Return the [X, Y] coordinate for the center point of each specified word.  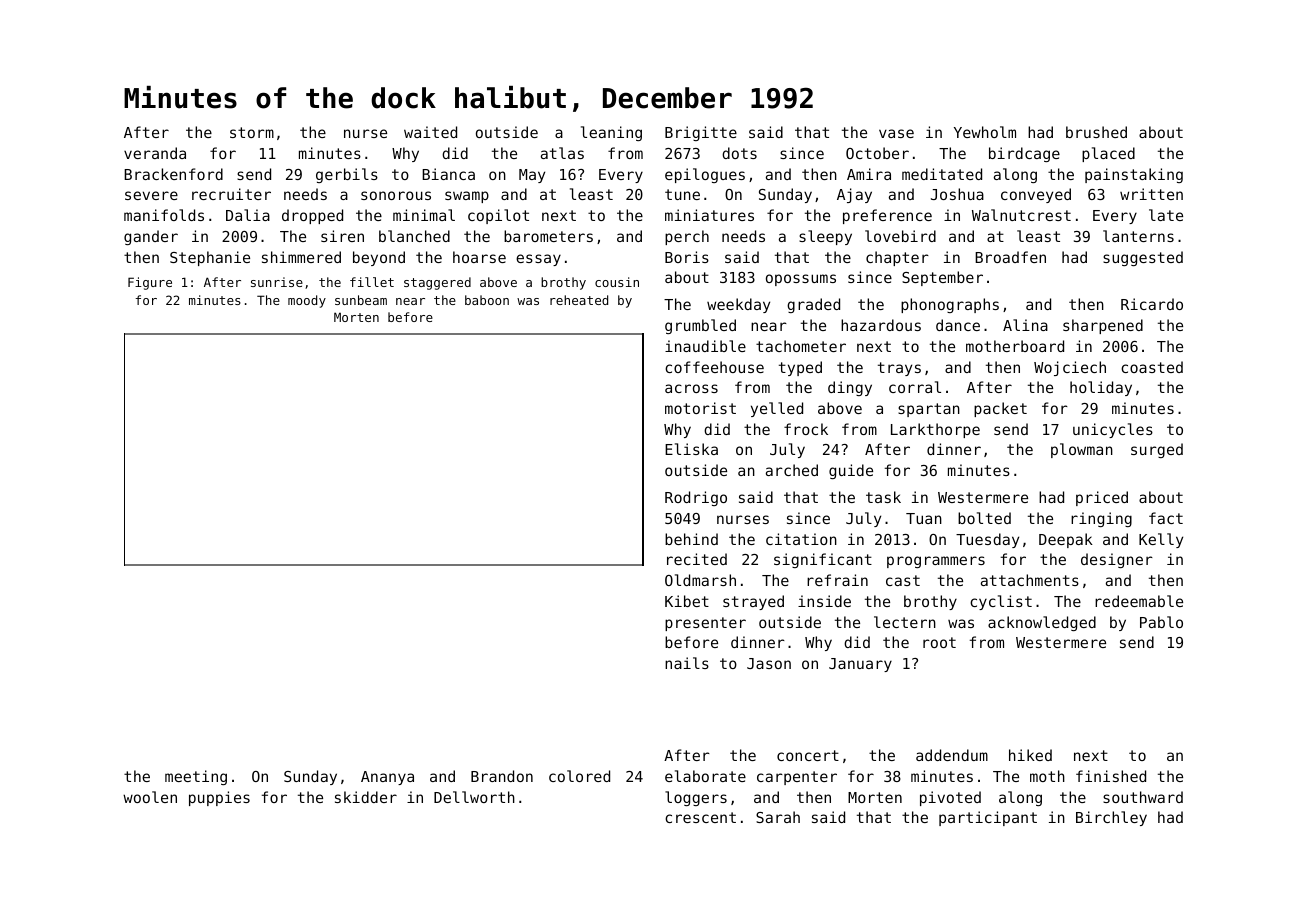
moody [307, 301]
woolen [150, 797]
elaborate [705, 776]
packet [1000, 409]
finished [1111, 776]
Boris [687, 257]
